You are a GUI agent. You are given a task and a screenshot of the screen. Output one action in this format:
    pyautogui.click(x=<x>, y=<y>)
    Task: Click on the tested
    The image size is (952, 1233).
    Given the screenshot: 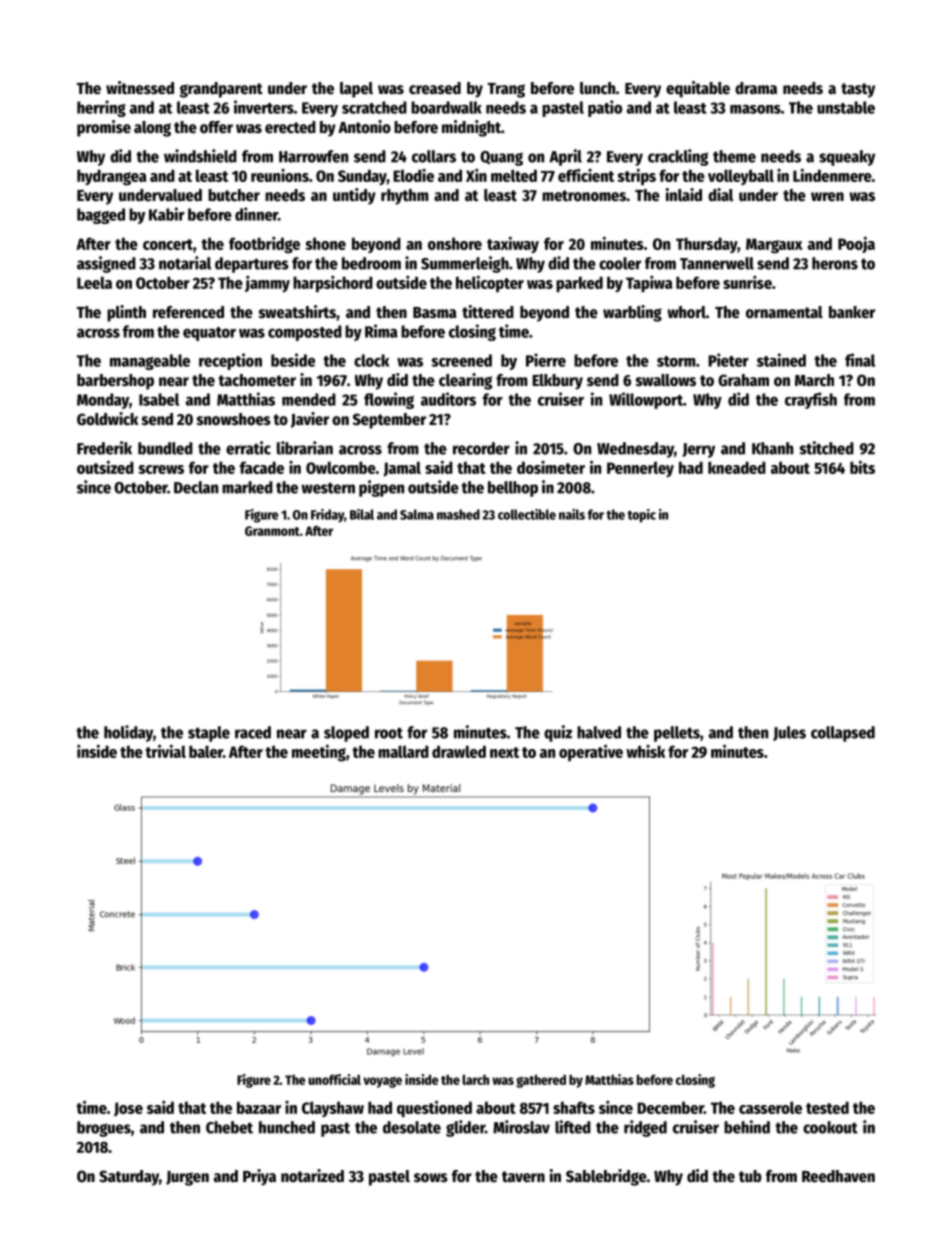 What is the action you would take?
    pyautogui.click(x=827, y=1107)
